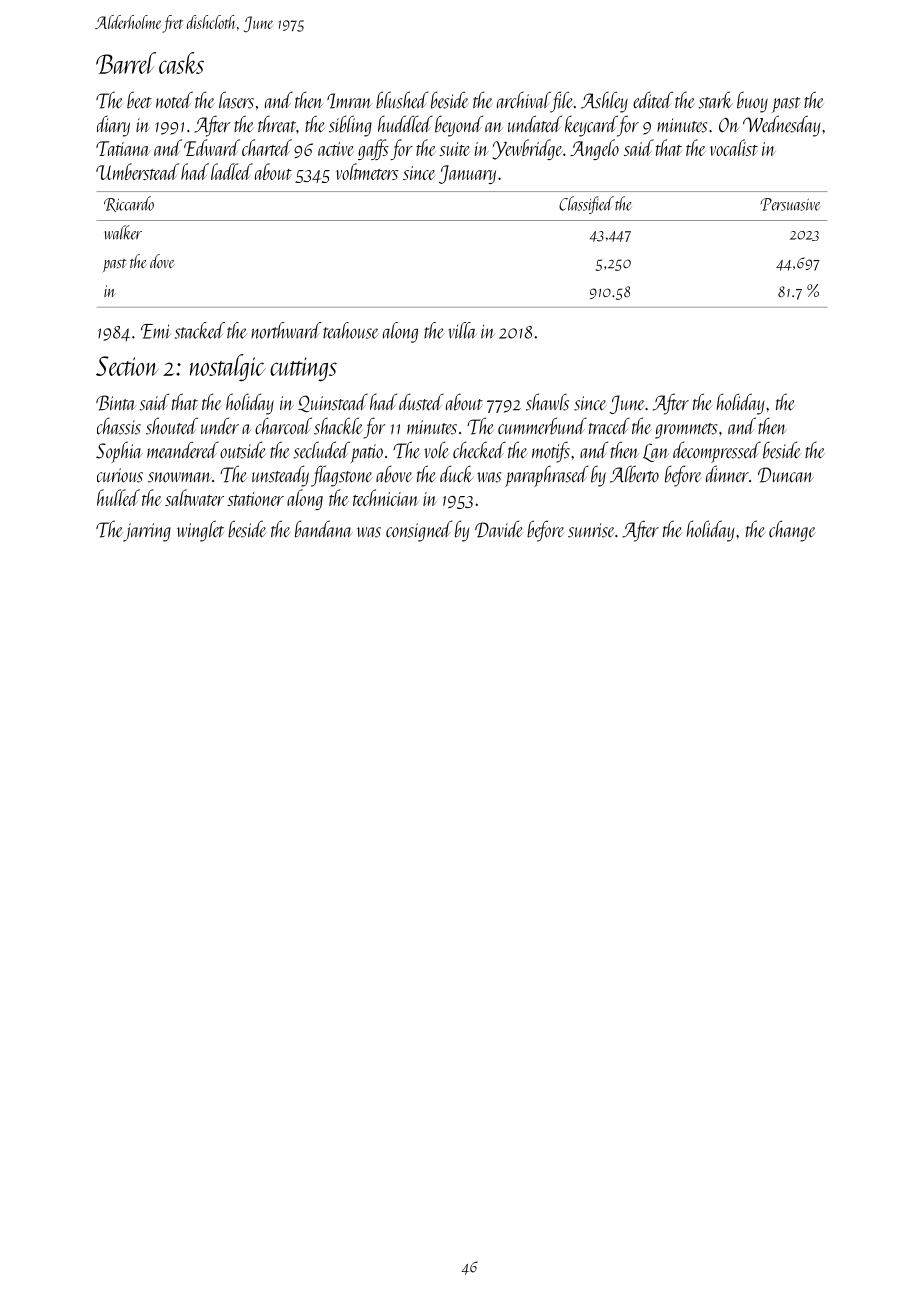 The width and height of the screenshot is (924, 1314). What do you see at coordinates (715, 100) in the screenshot?
I see `stark` at bounding box center [715, 100].
